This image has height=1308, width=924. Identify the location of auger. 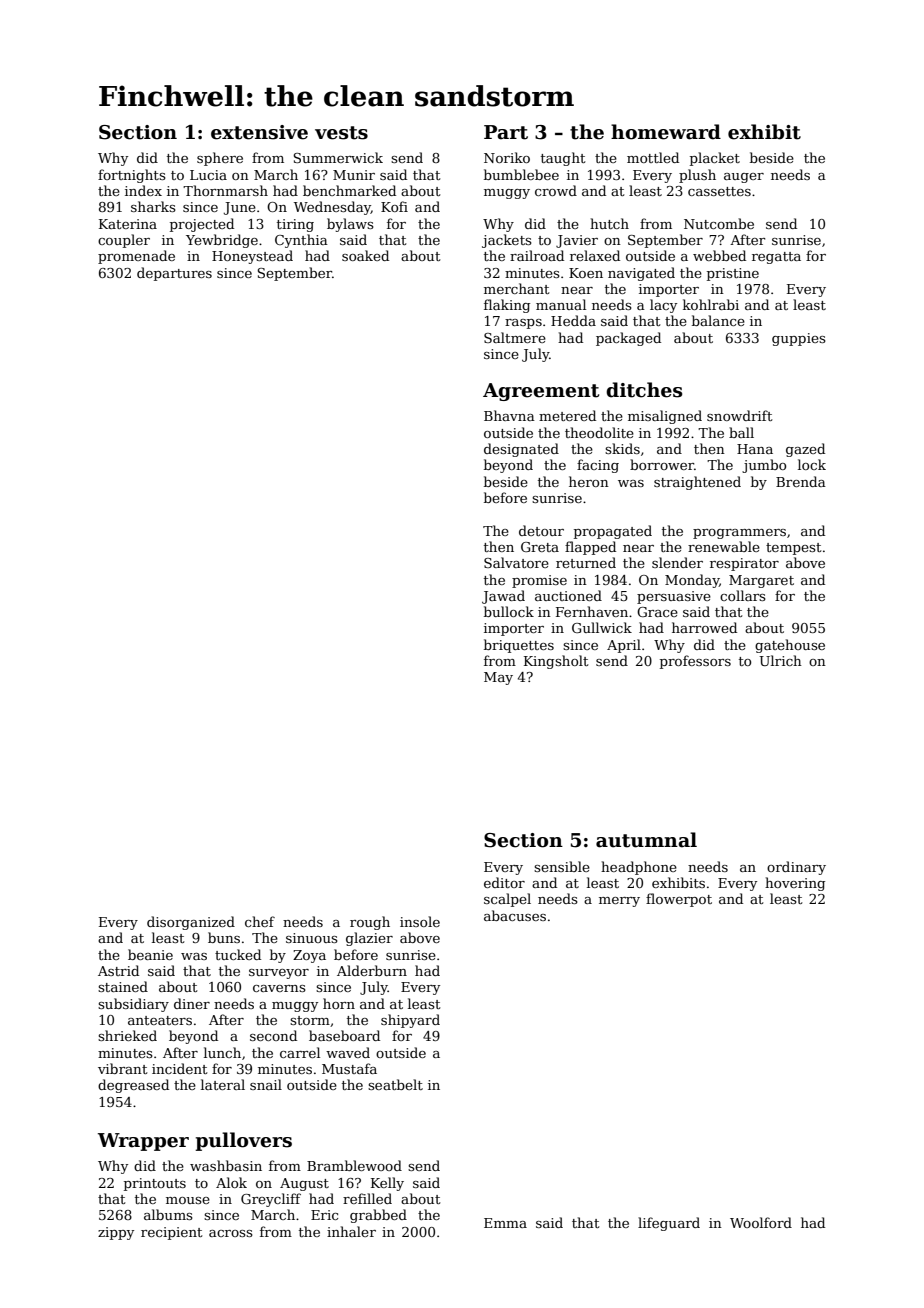
(744, 178).
